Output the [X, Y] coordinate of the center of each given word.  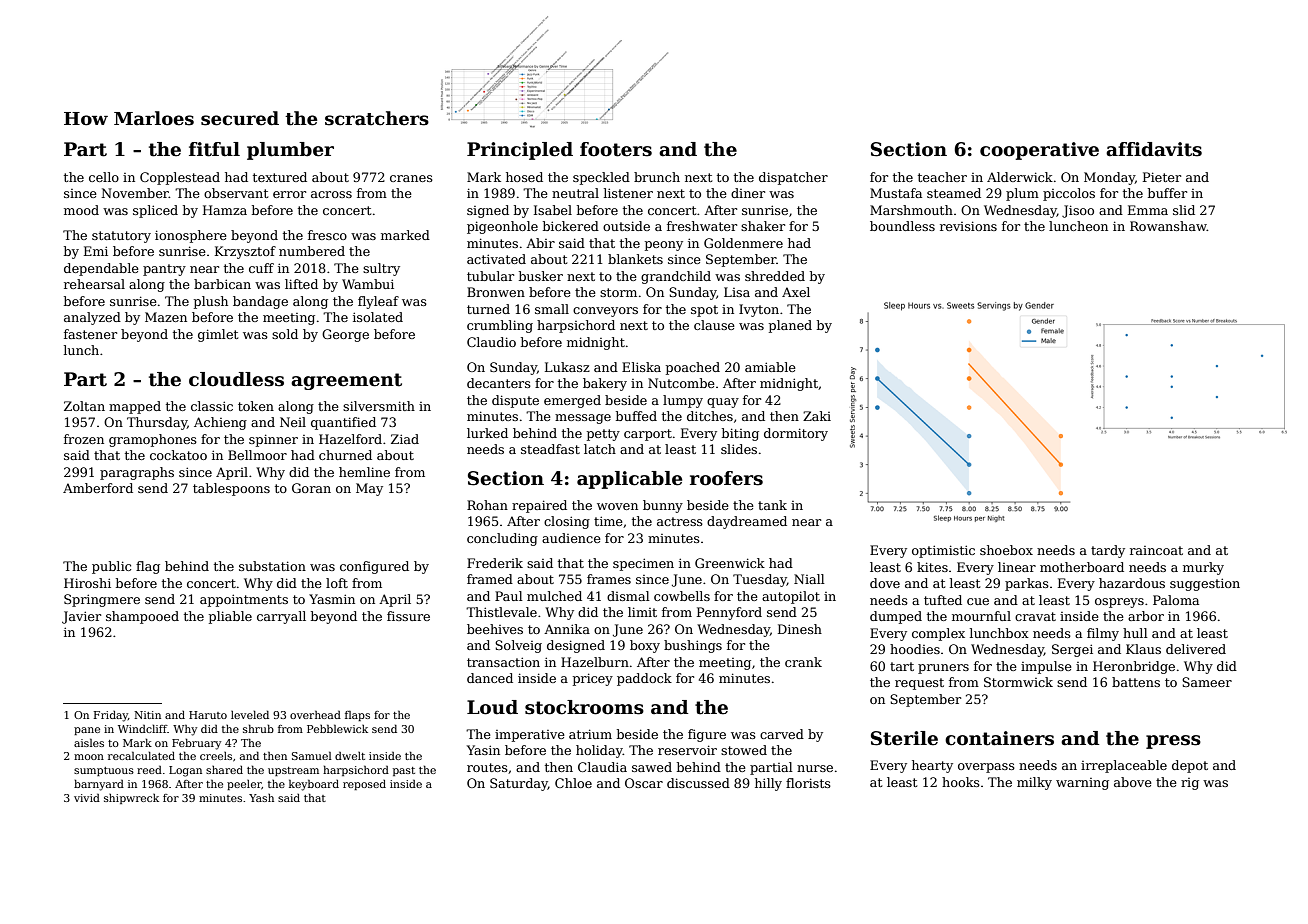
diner [748, 193]
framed [490, 579]
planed [790, 326]
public [111, 567]
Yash [261, 798]
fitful [214, 149]
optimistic [943, 551]
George [345, 335]
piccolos [1069, 194]
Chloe [573, 783]
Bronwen [496, 292]
